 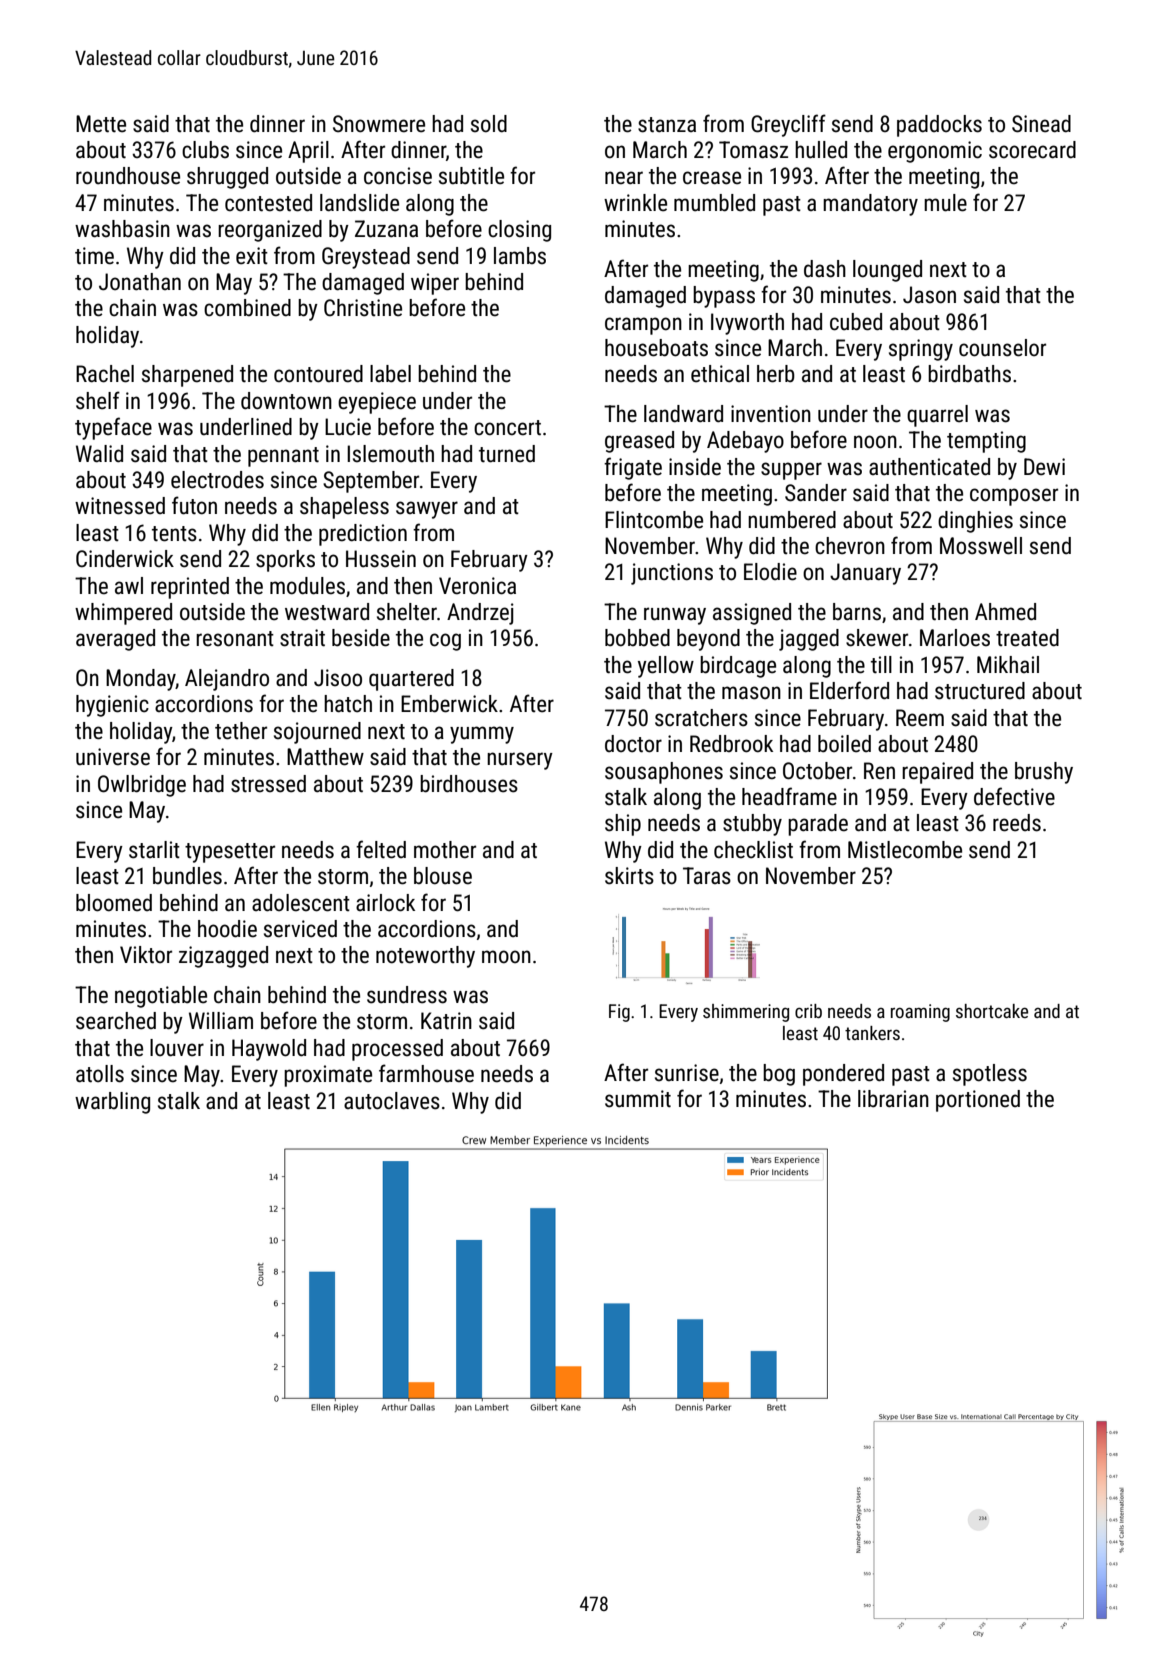 I want to click on Mette, so click(x=101, y=124).
